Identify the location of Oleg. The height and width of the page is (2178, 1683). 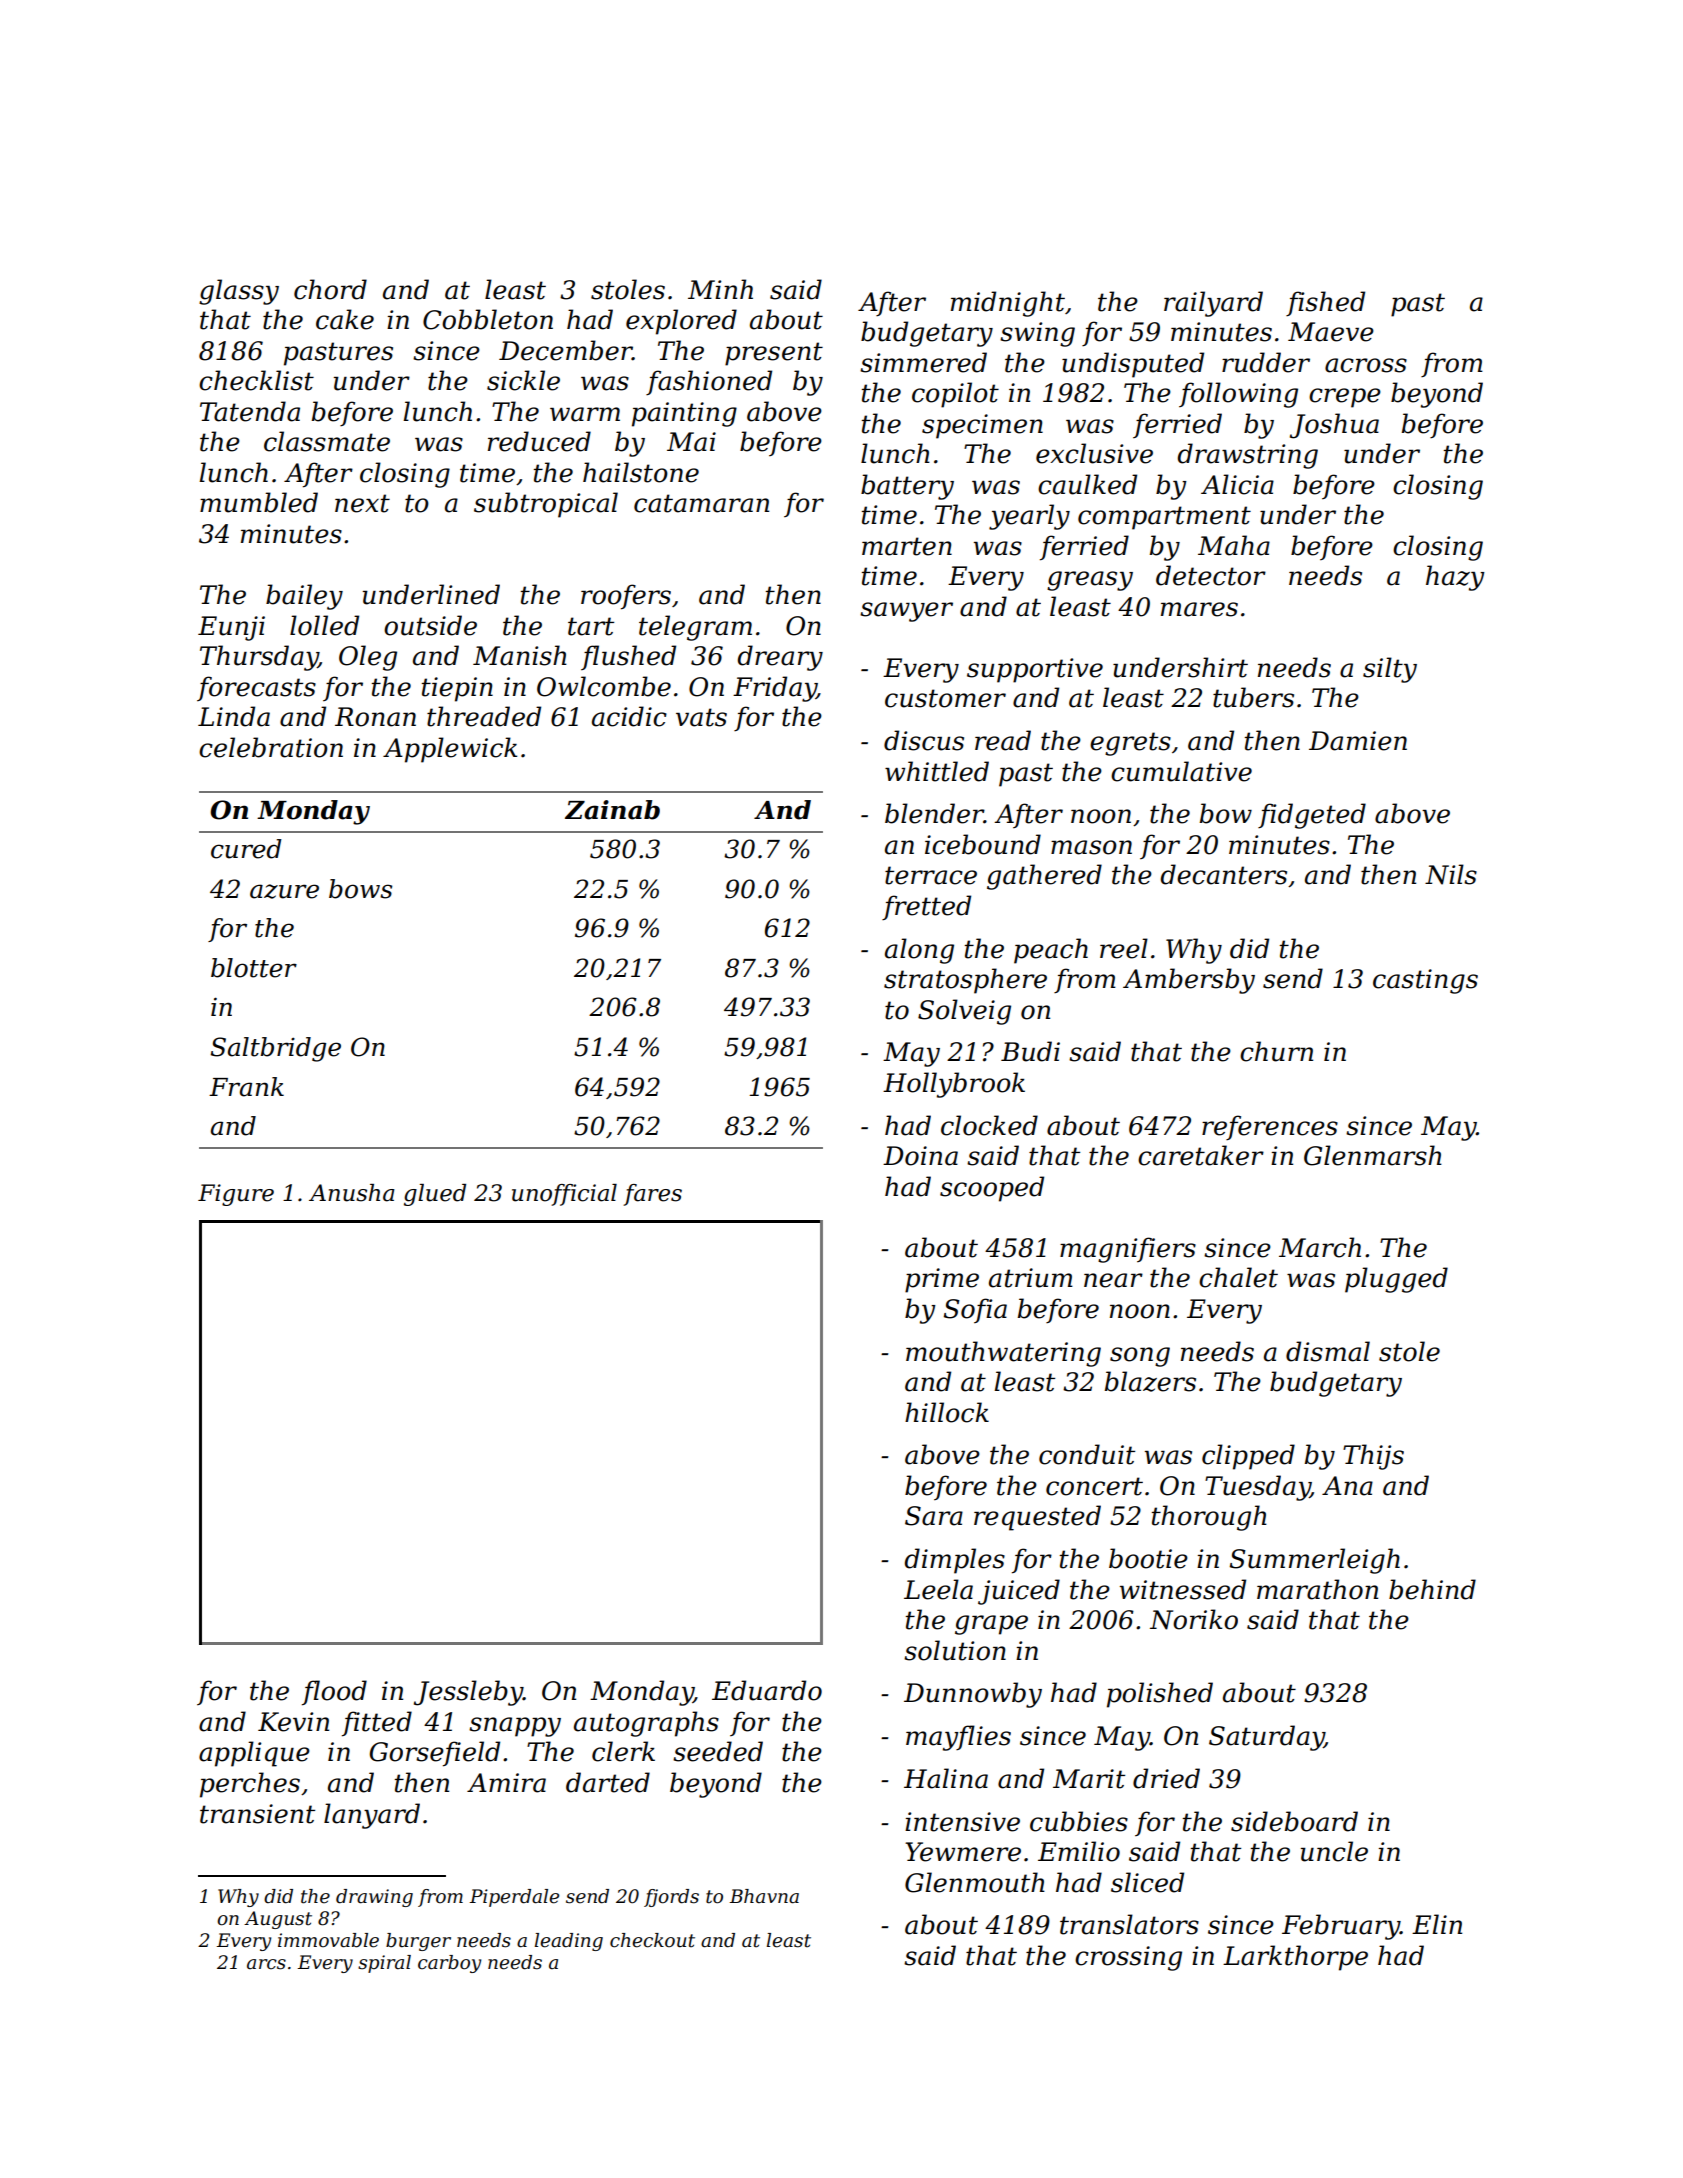
(368, 658).
